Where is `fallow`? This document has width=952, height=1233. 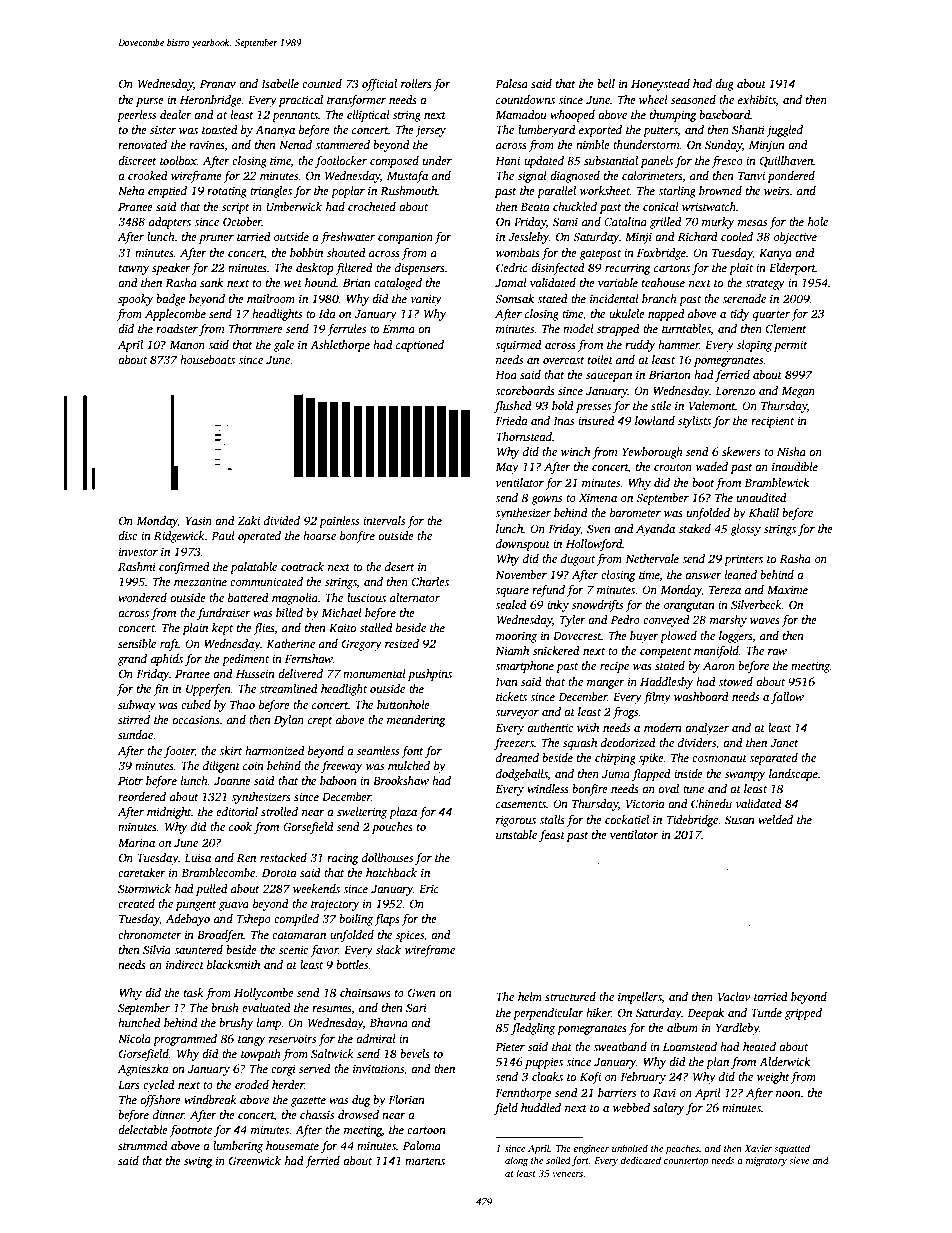 fallow is located at coordinates (787, 698).
